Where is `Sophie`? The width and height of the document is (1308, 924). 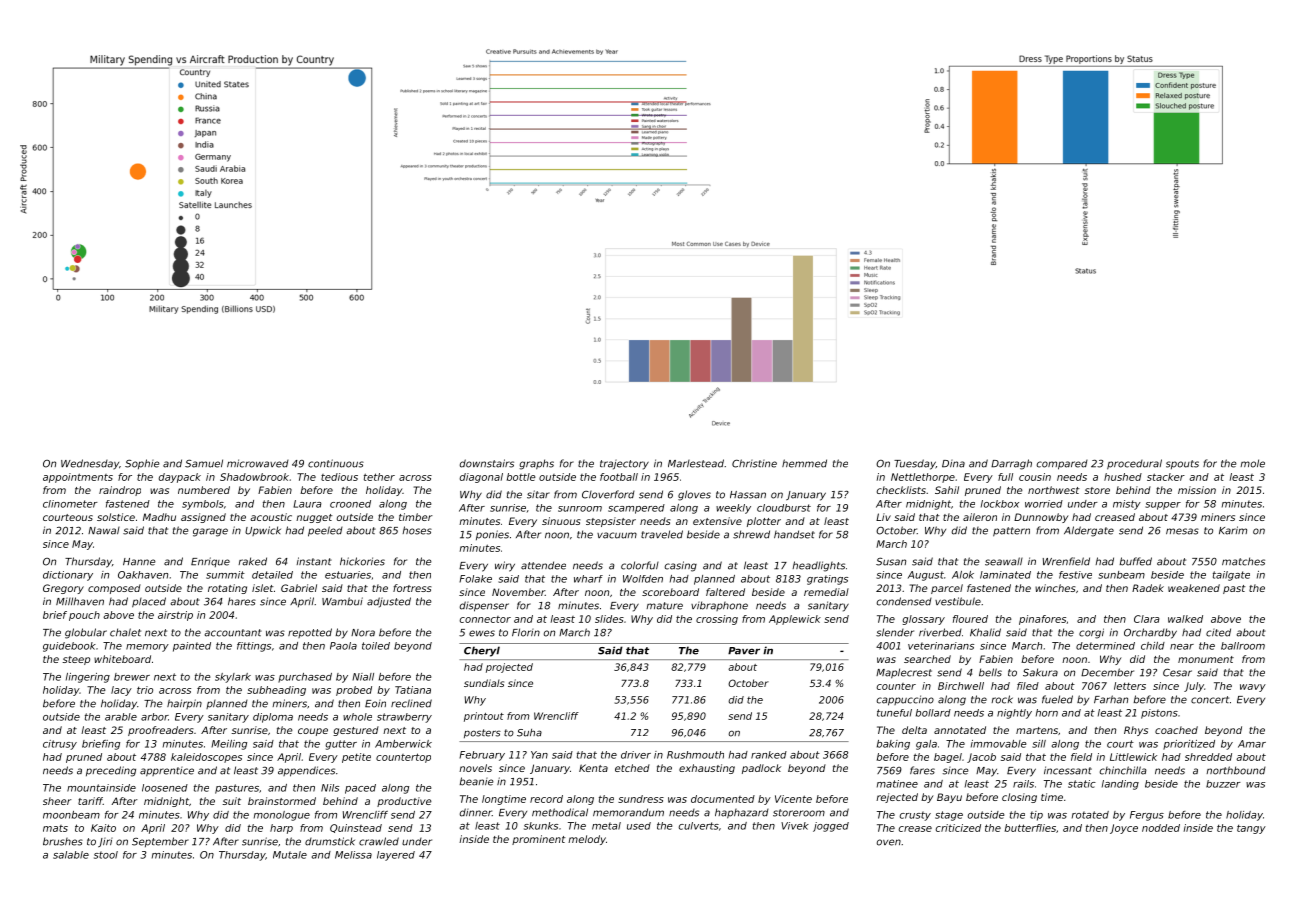 Sophie is located at coordinates (142, 464).
